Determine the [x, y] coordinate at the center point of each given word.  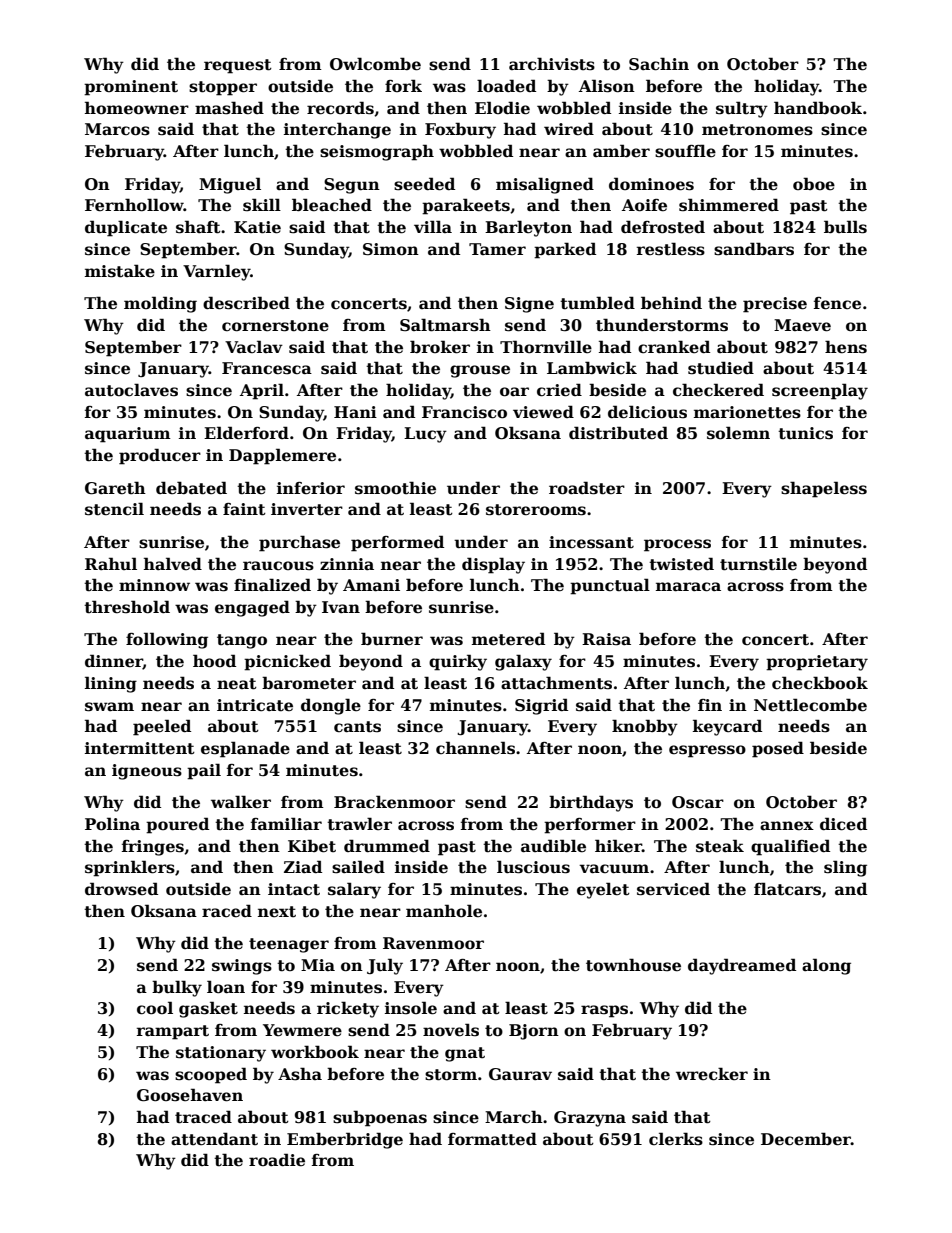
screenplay [820, 391]
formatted [492, 1139]
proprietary [817, 663]
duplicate [126, 228]
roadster [587, 488]
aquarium [128, 435]
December [806, 1139]
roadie [277, 1160]
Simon [391, 249]
